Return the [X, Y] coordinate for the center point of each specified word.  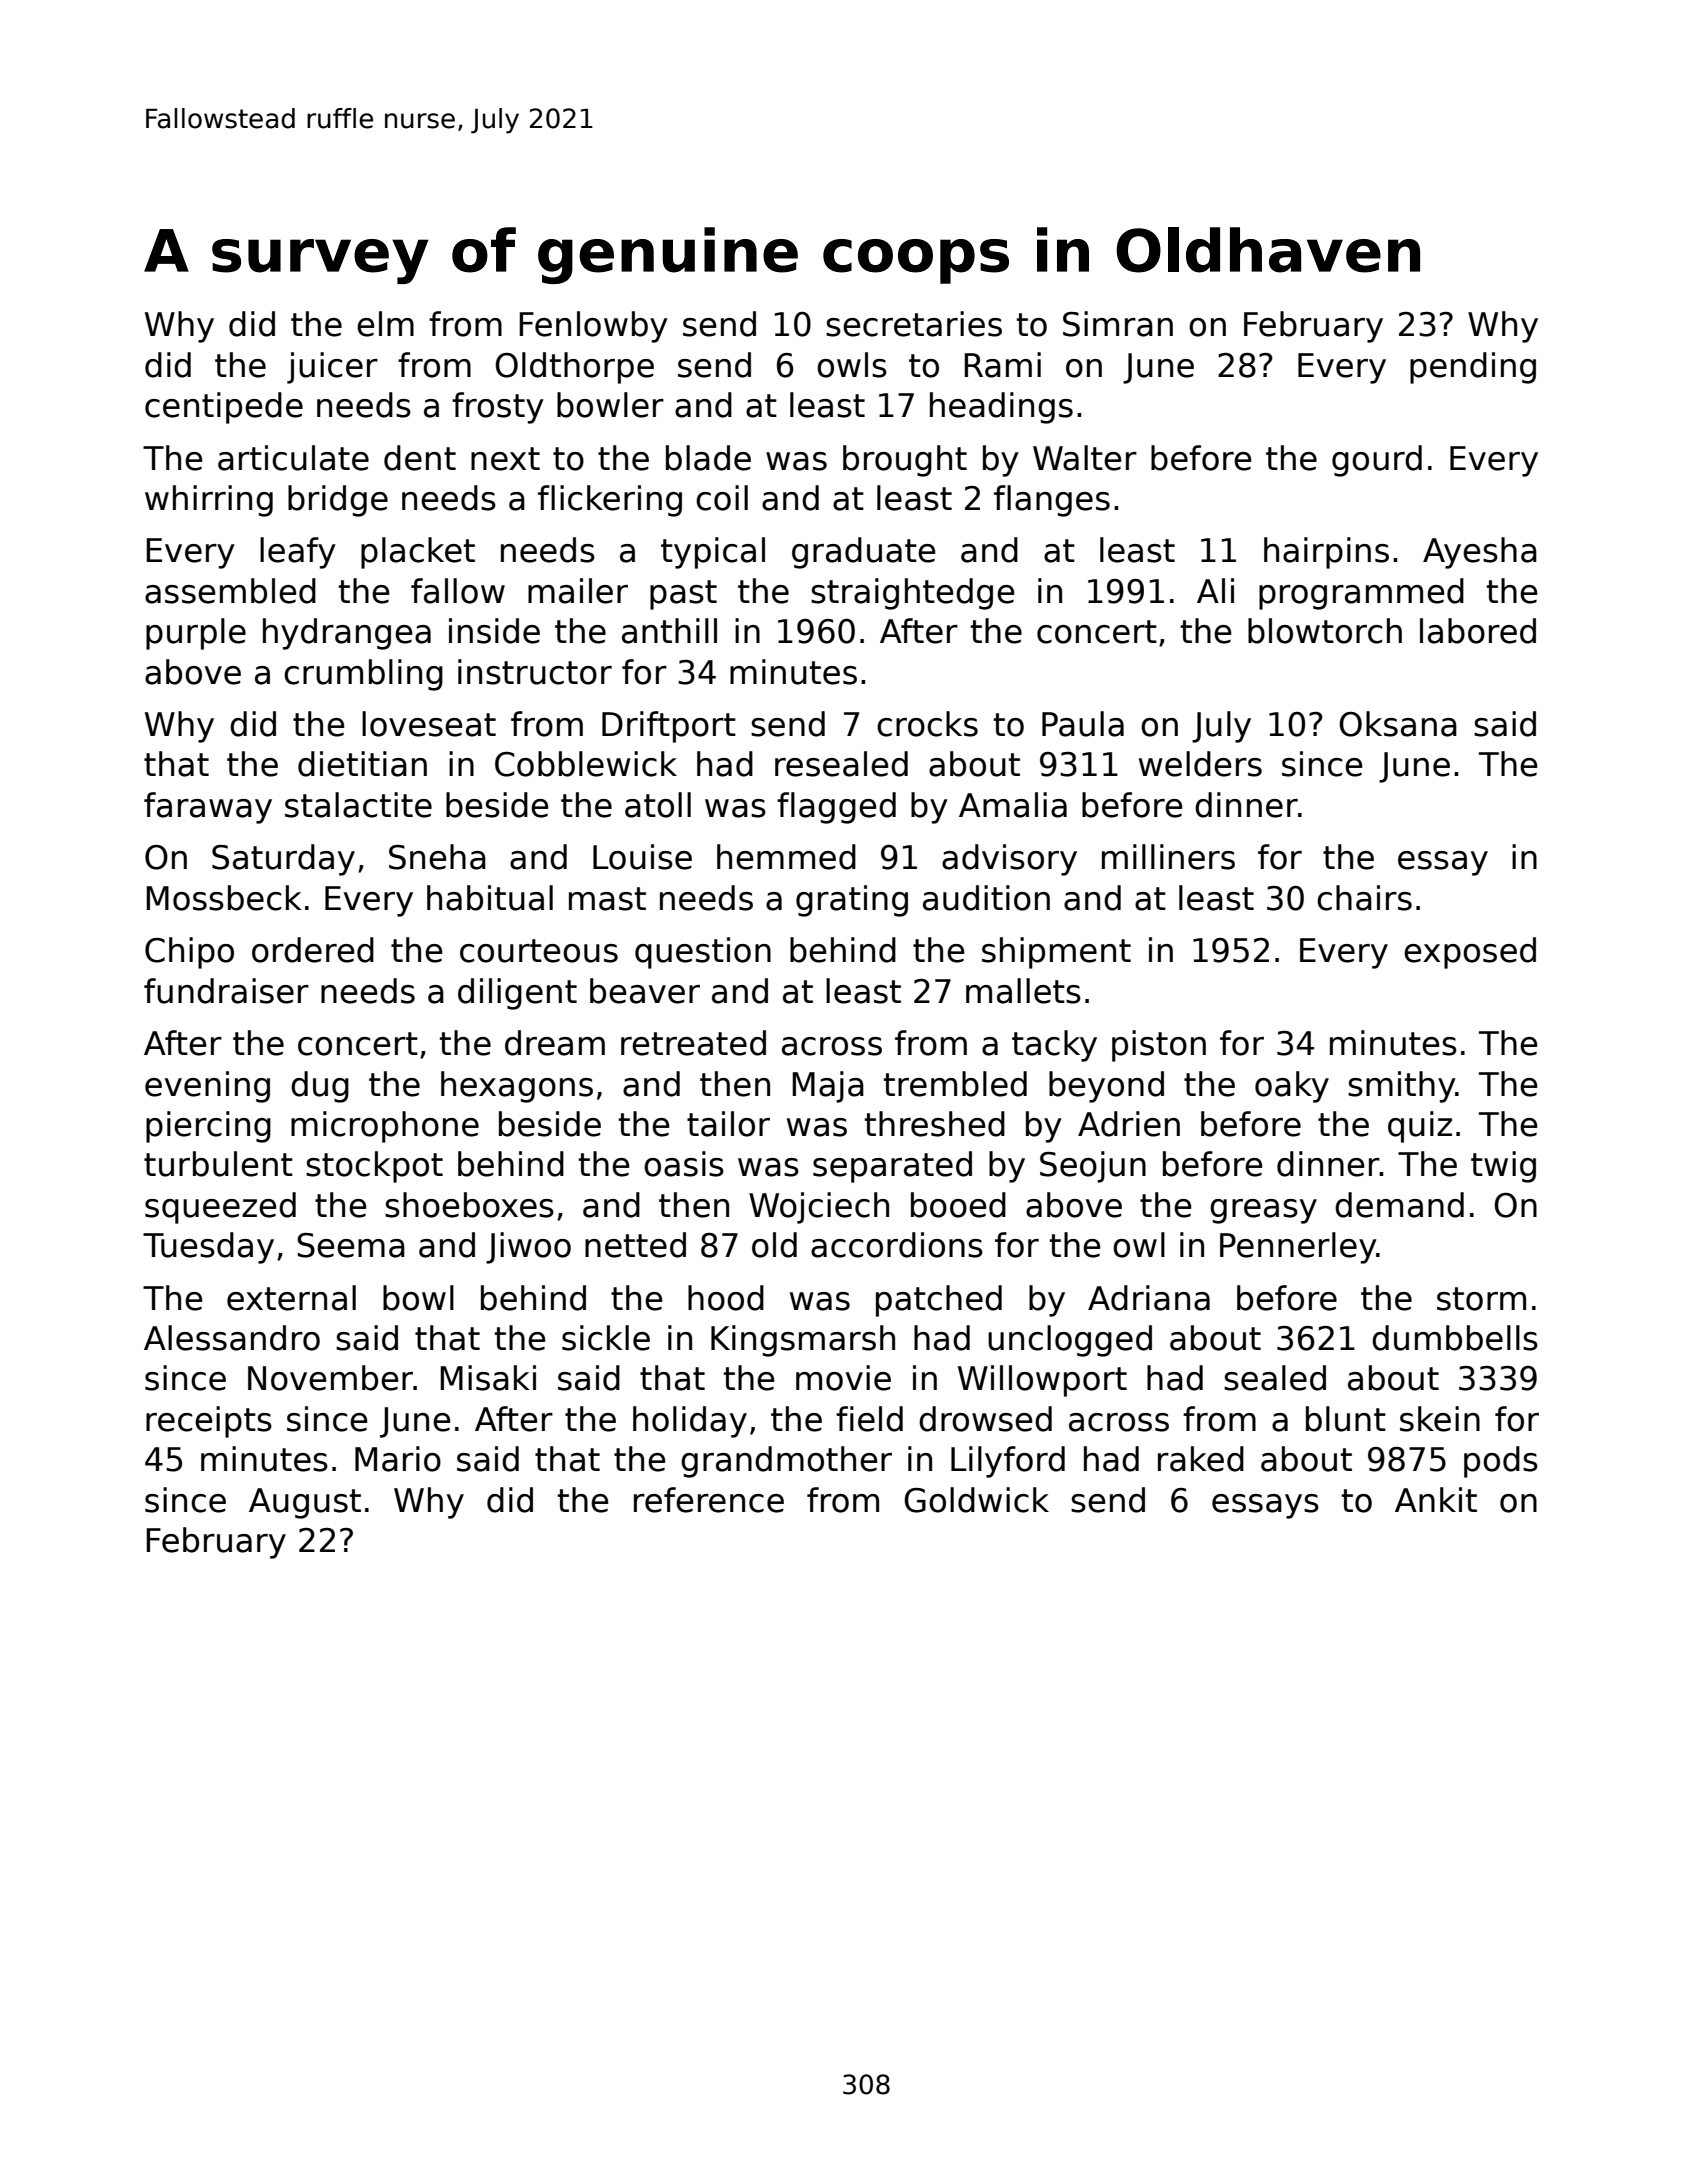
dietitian [362, 764]
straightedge [913, 594]
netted [635, 1245]
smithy [1401, 1087]
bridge [338, 501]
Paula [1083, 724]
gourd [1377, 461]
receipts [209, 1422]
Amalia [1013, 805]
